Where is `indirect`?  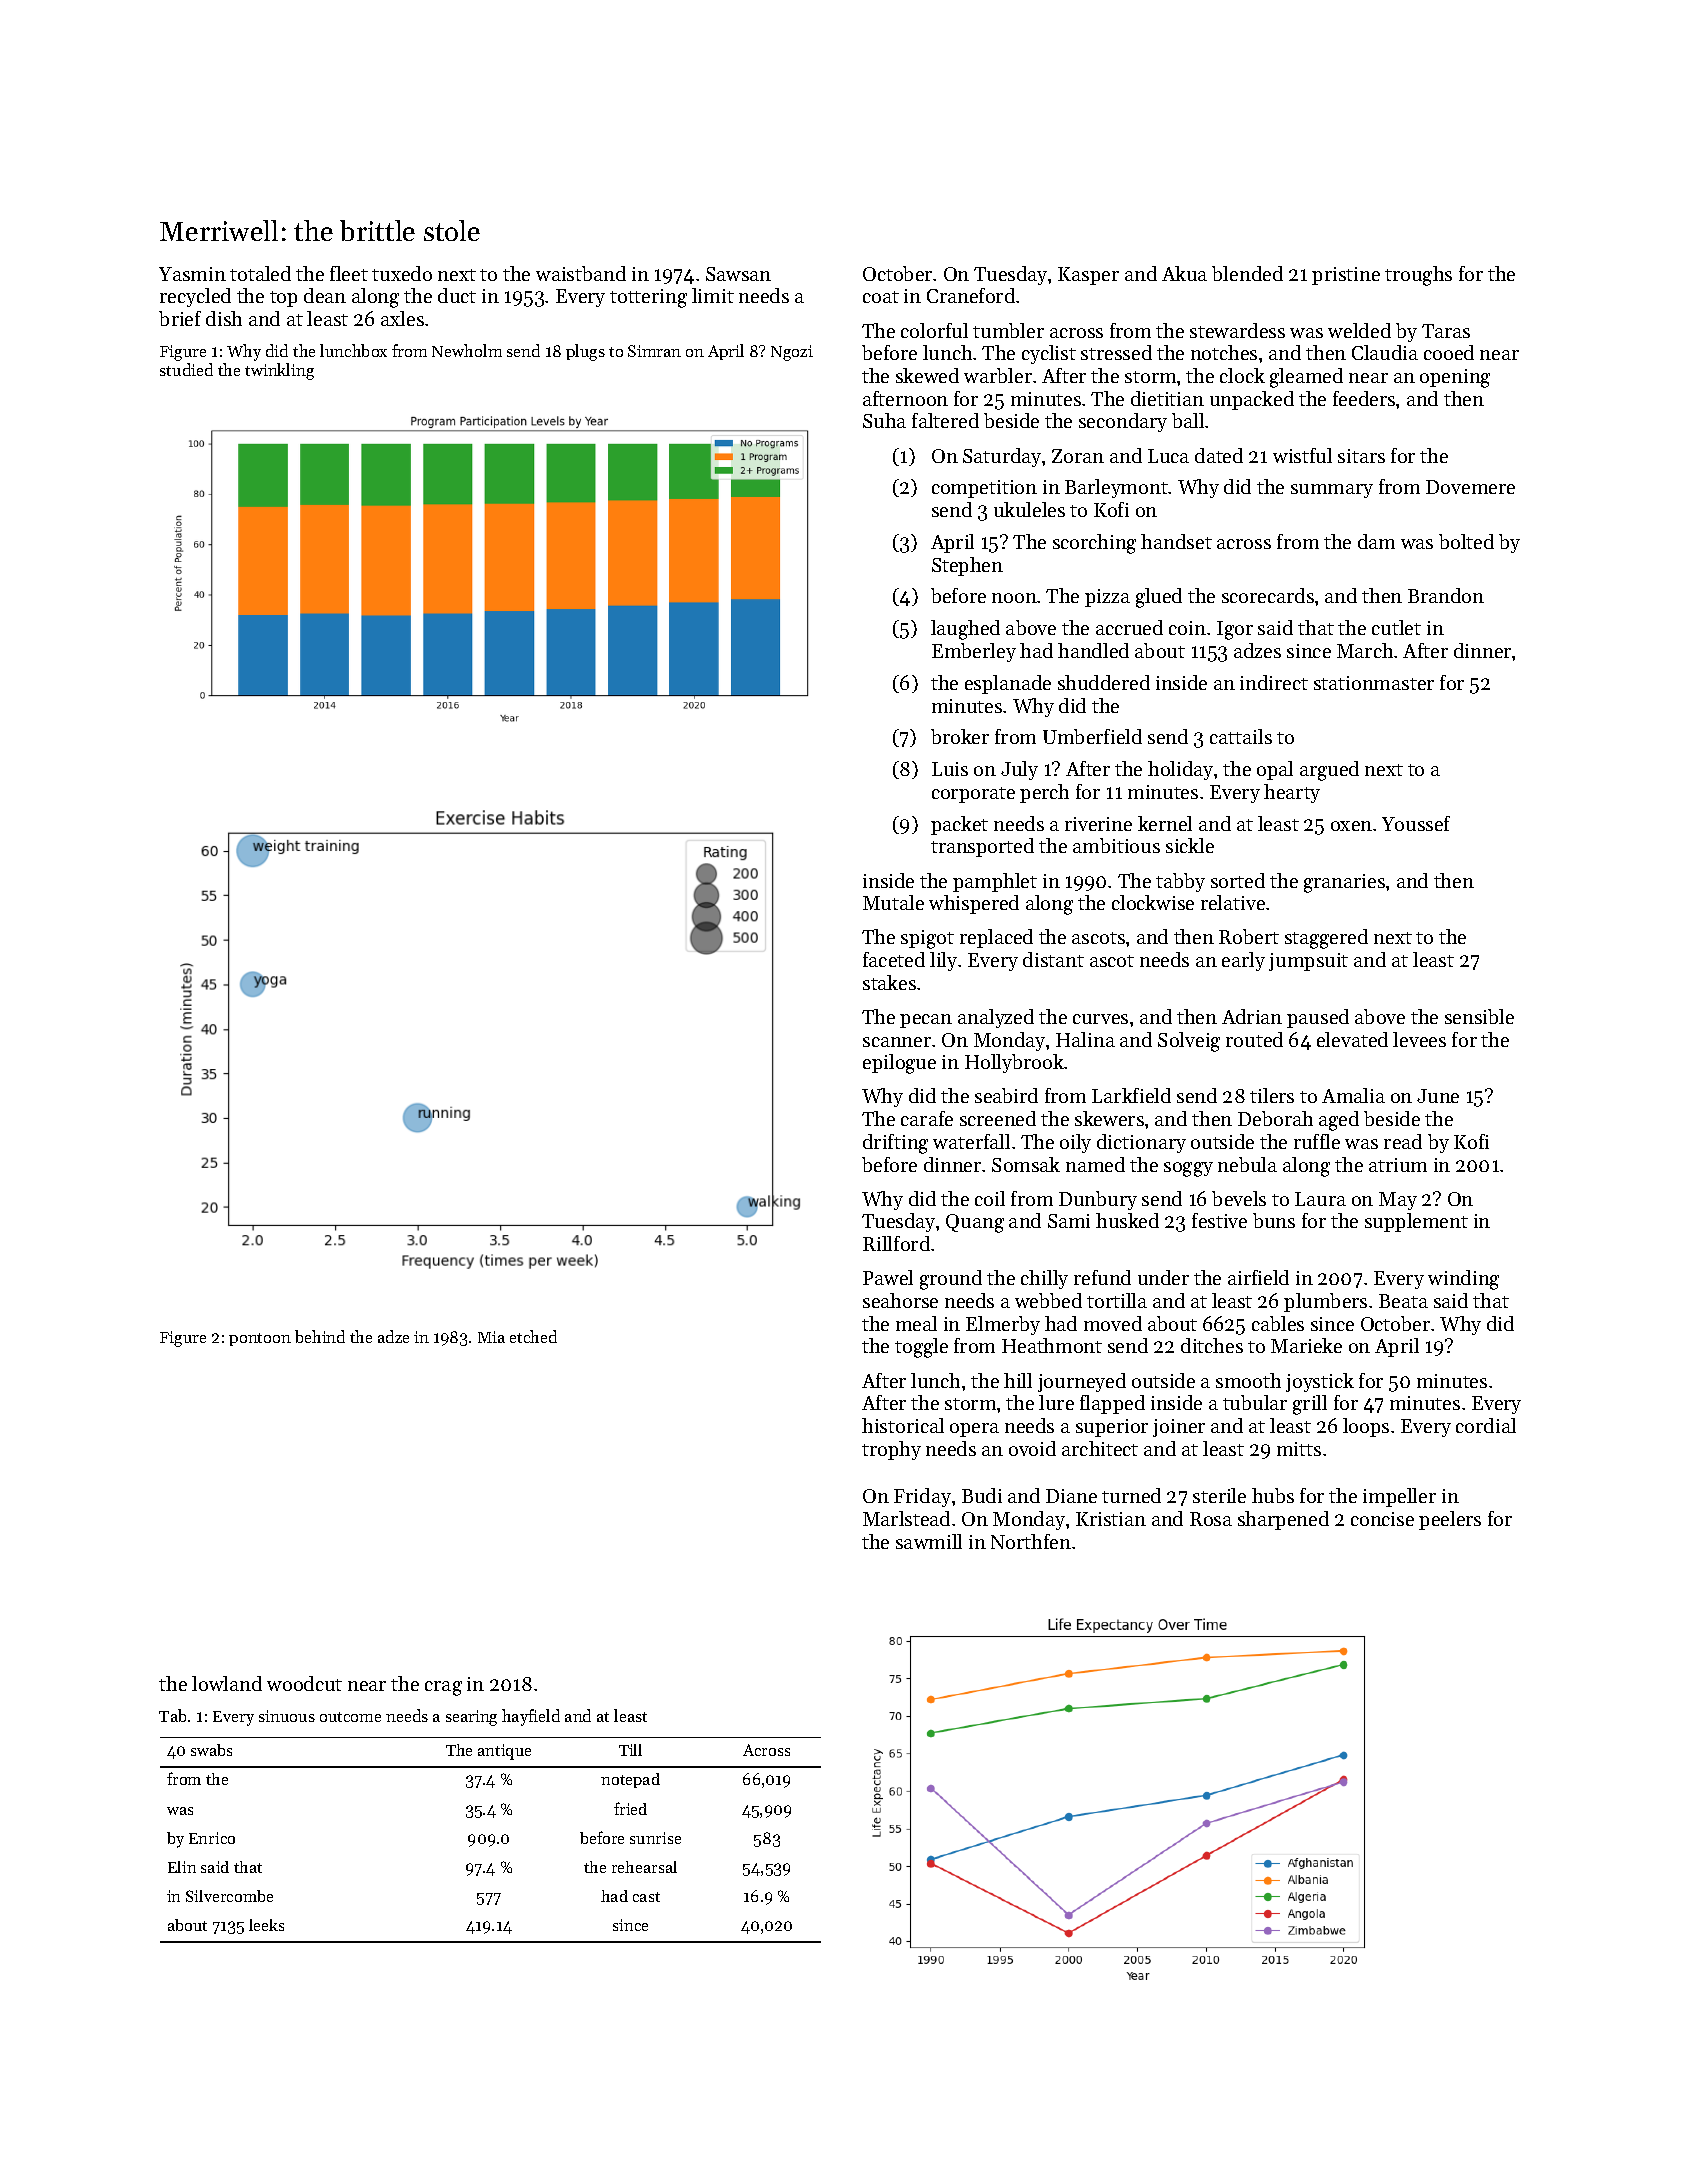 indirect is located at coordinates (1274, 682).
